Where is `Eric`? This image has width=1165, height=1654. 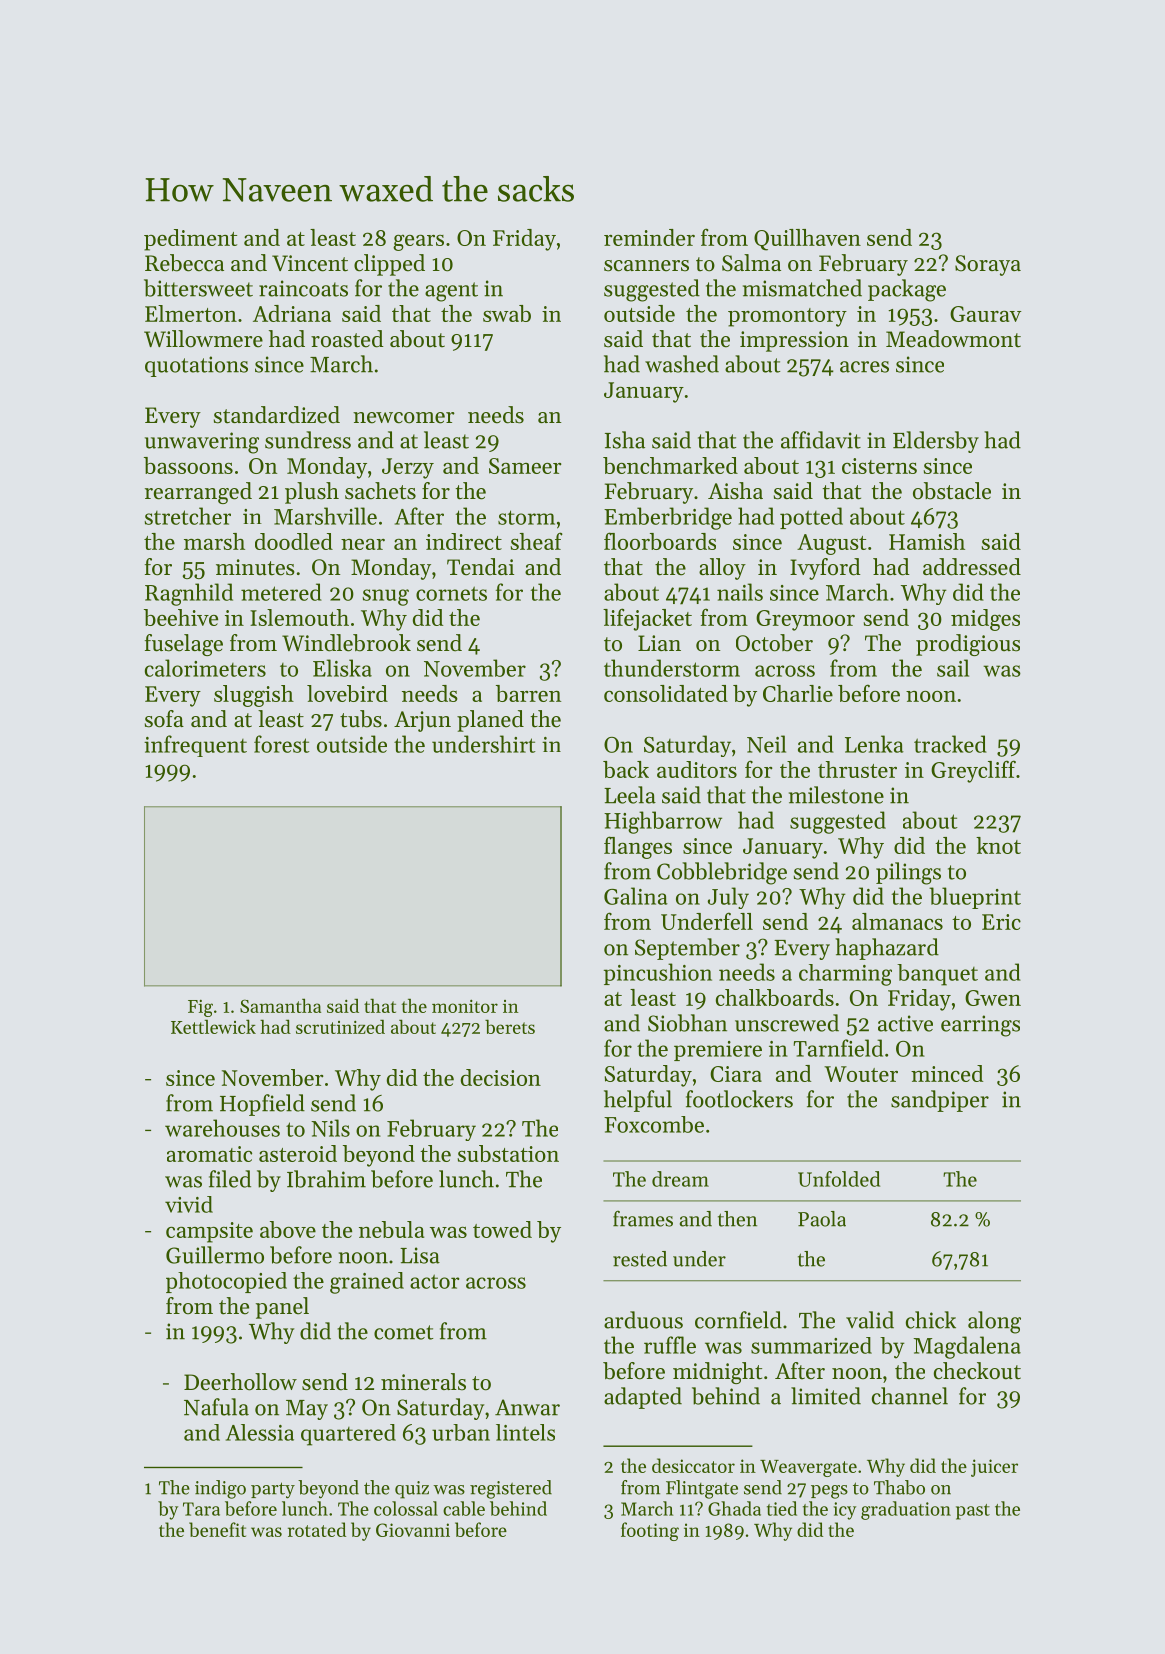 Eric is located at coordinates (1001, 922).
